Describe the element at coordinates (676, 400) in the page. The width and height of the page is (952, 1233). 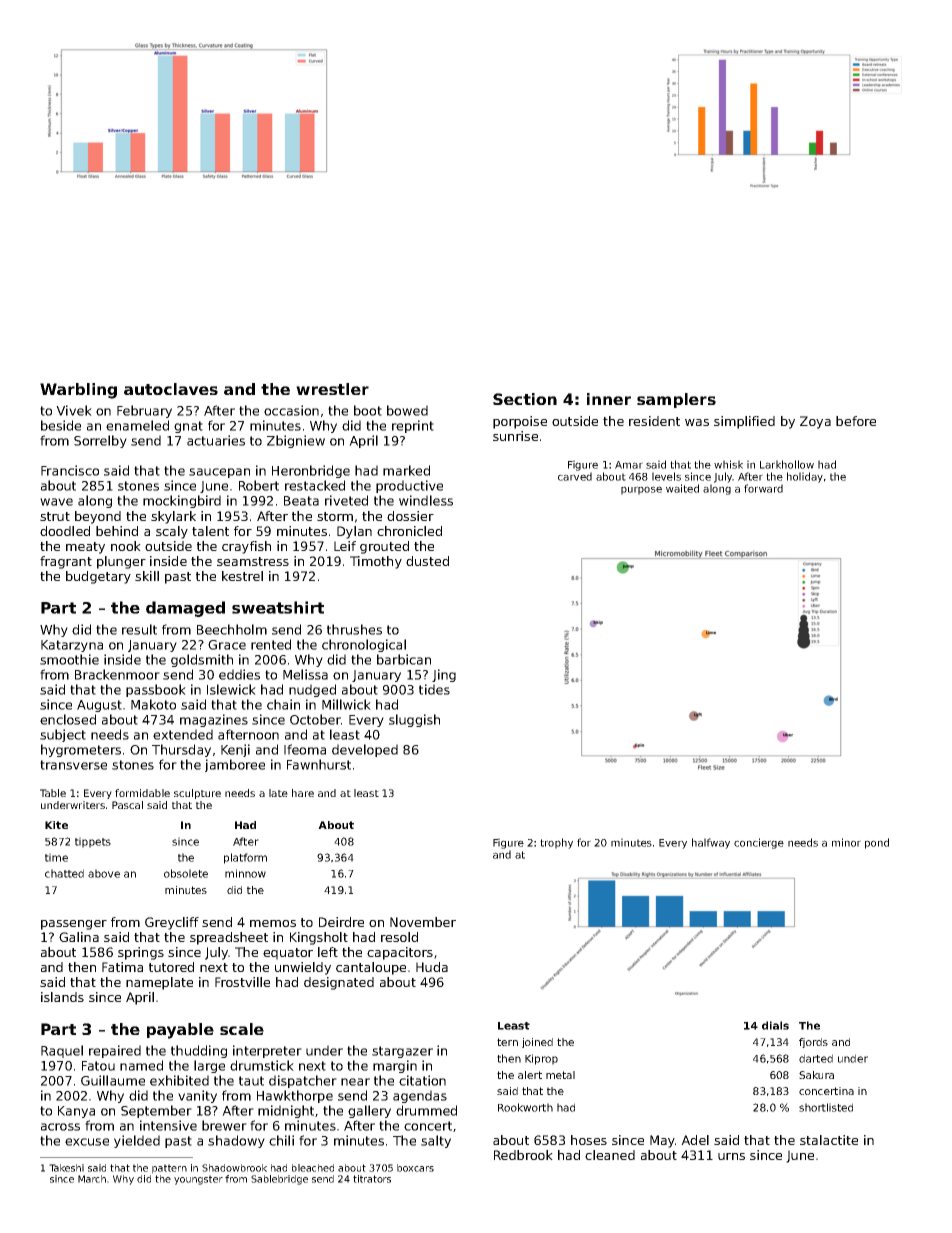
I see `samplers` at that location.
